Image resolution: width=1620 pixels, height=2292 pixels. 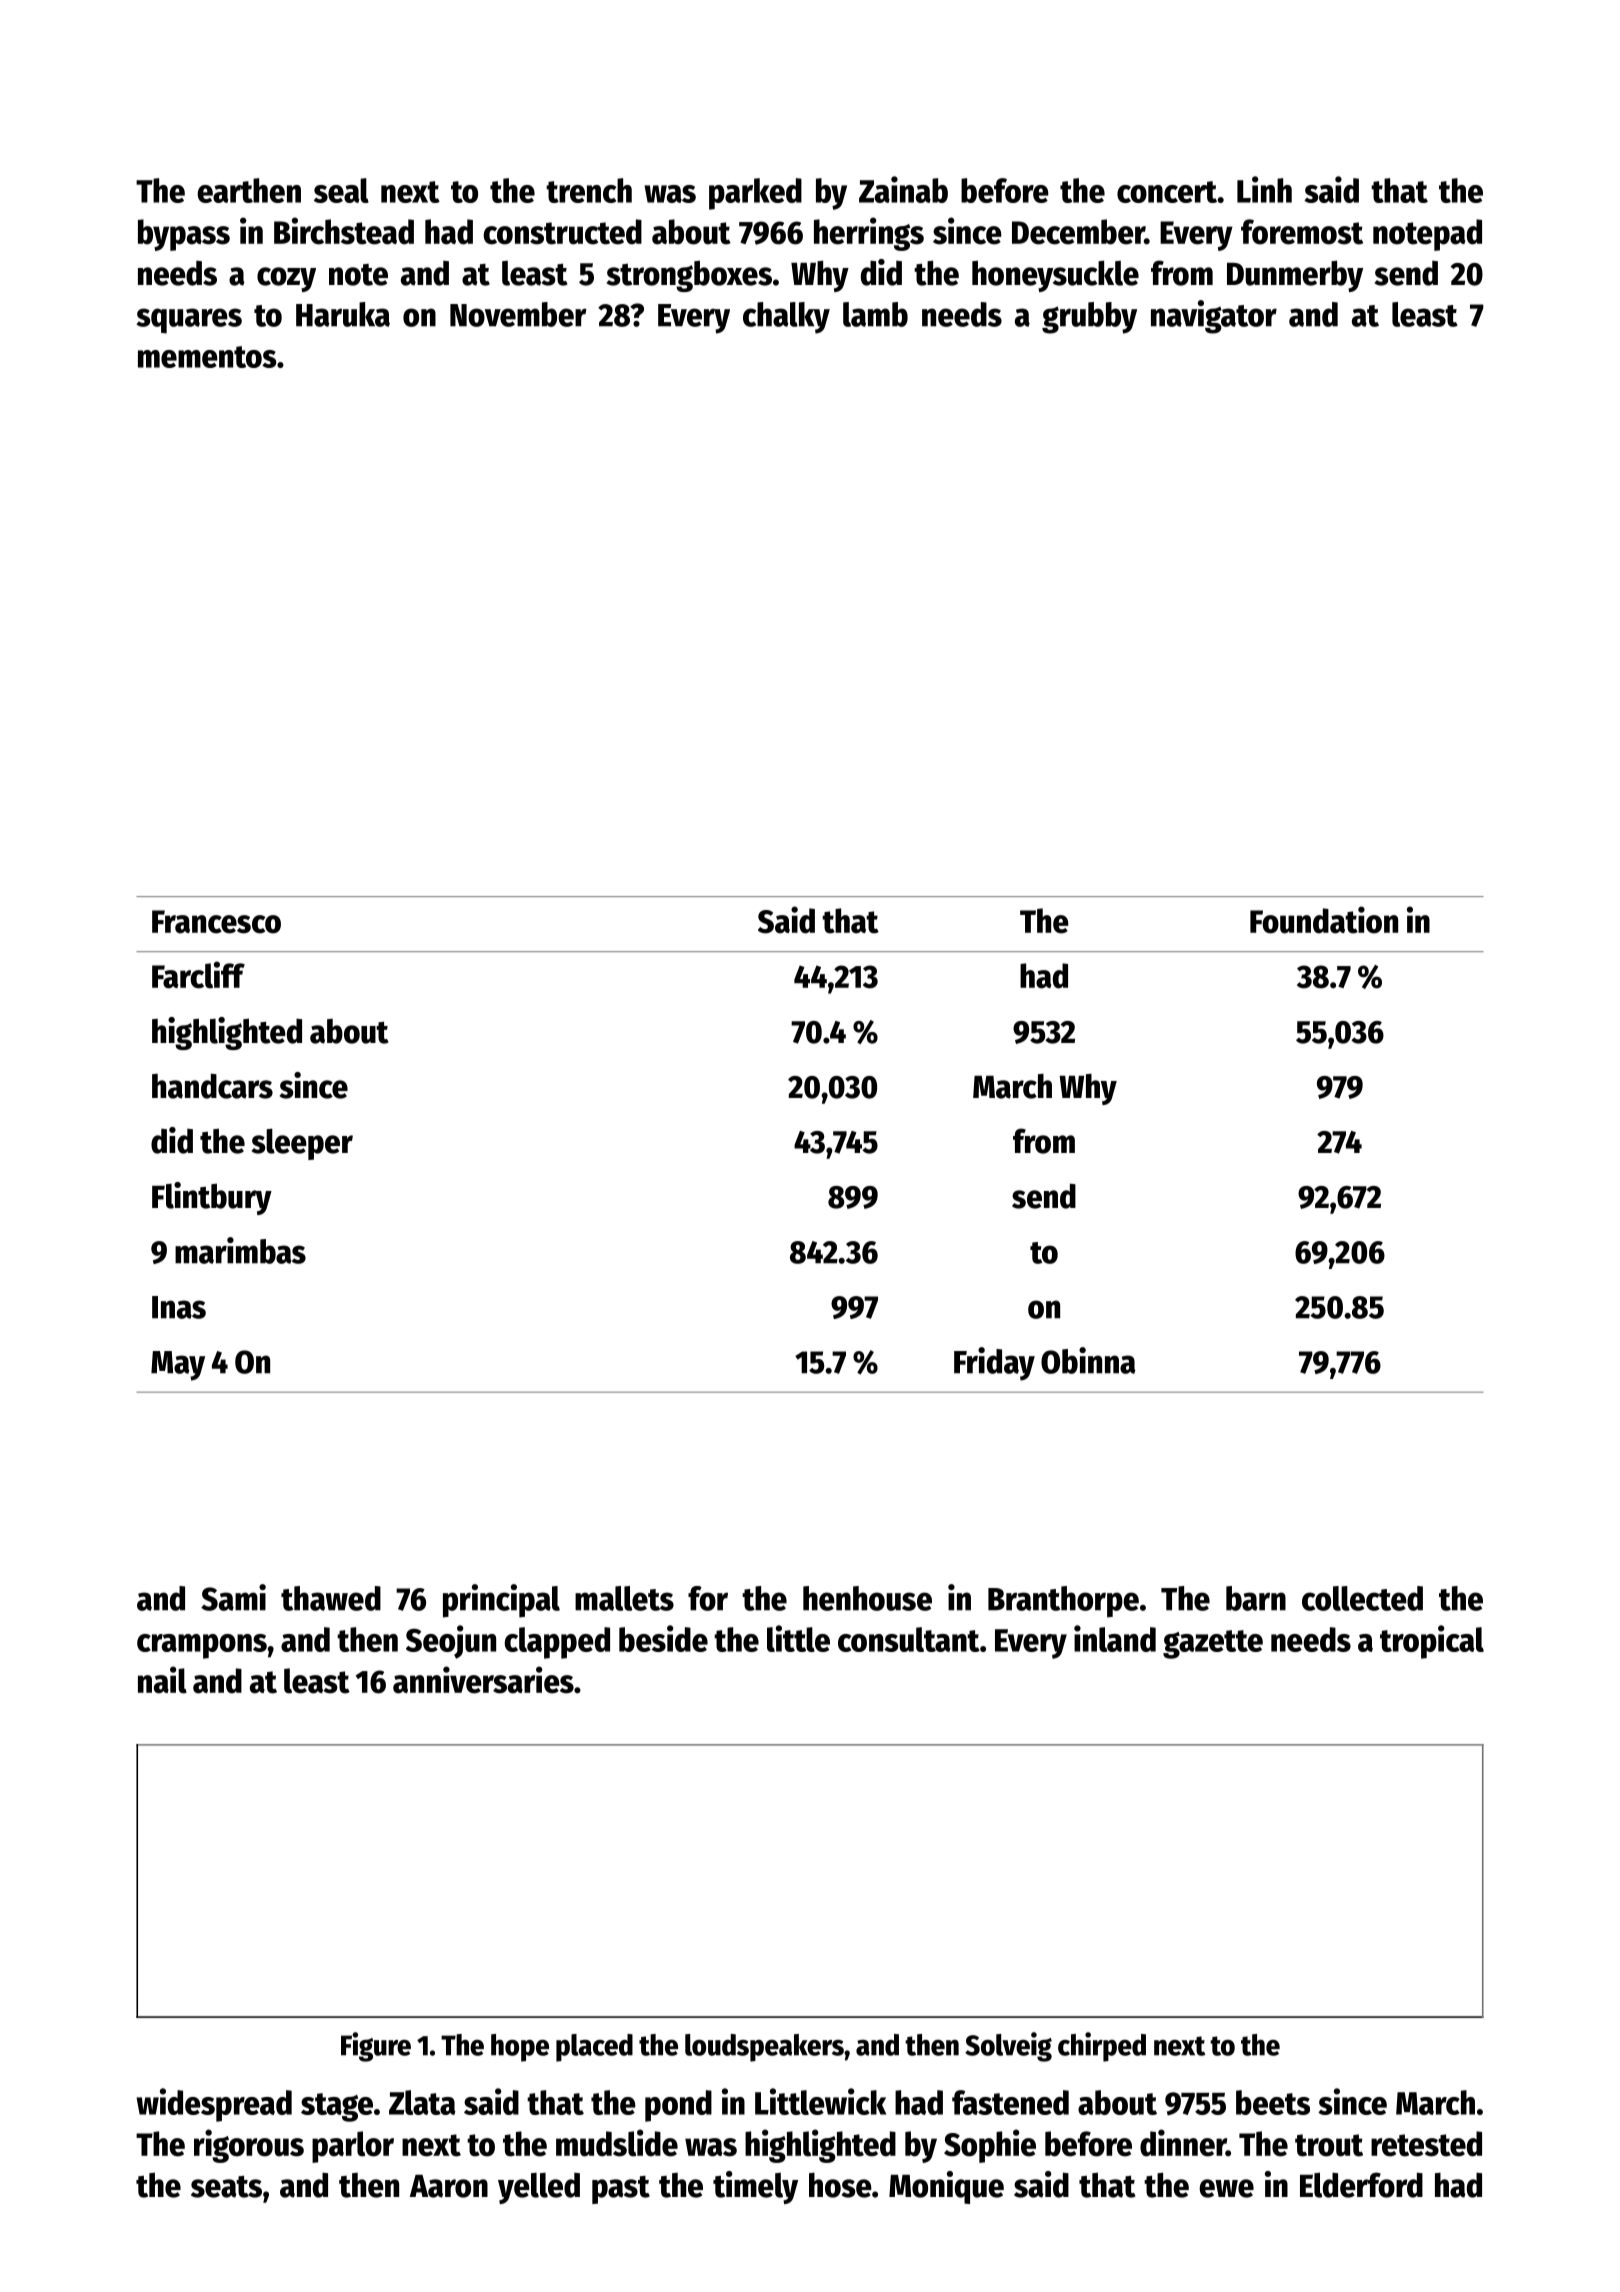 I want to click on Linh, so click(x=1264, y=189).
